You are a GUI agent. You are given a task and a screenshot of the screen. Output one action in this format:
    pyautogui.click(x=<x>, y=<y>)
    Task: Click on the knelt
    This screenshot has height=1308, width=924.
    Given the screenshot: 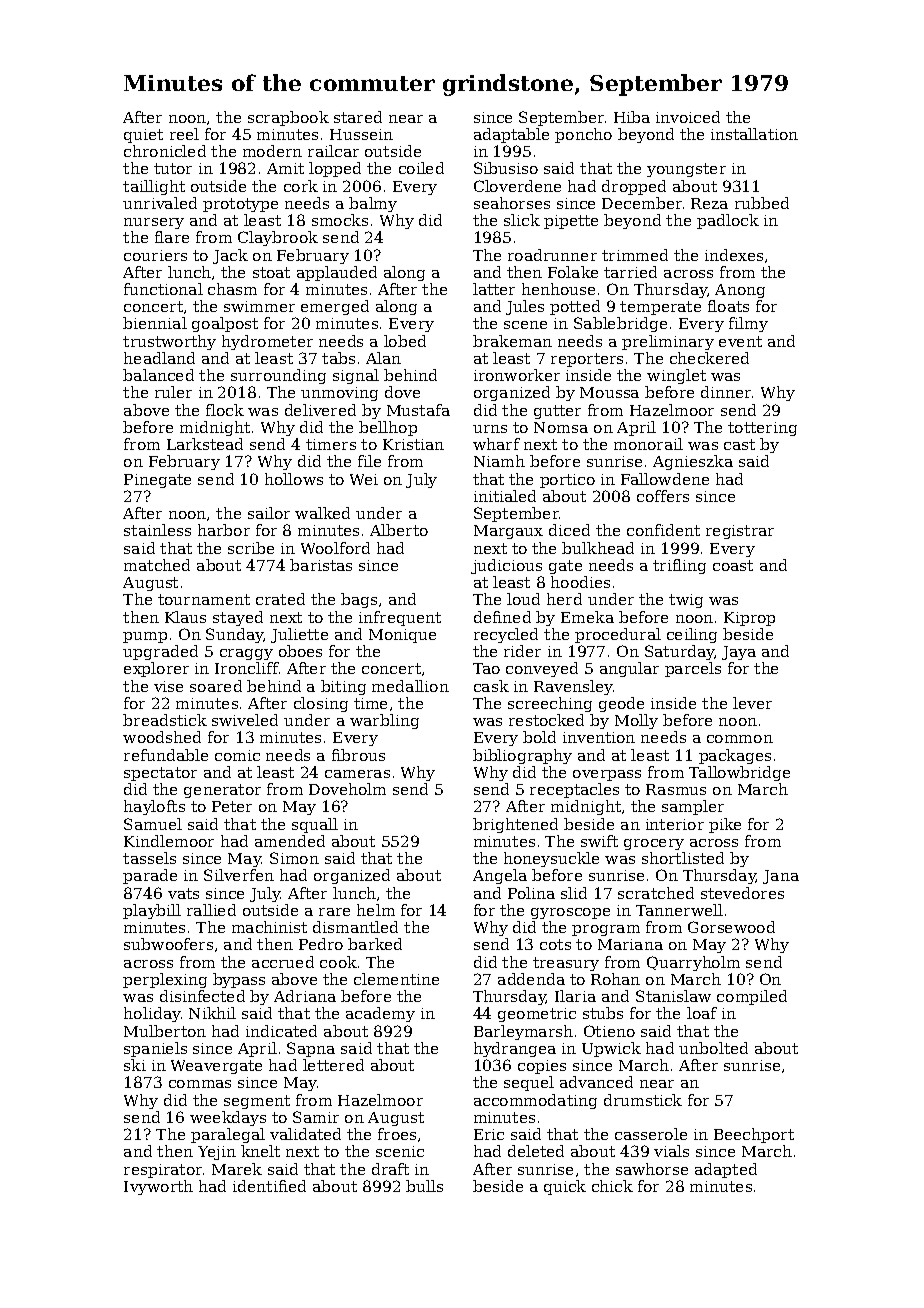 What is the action you would take?
    pyautogui.click(x=260, y=1151)
